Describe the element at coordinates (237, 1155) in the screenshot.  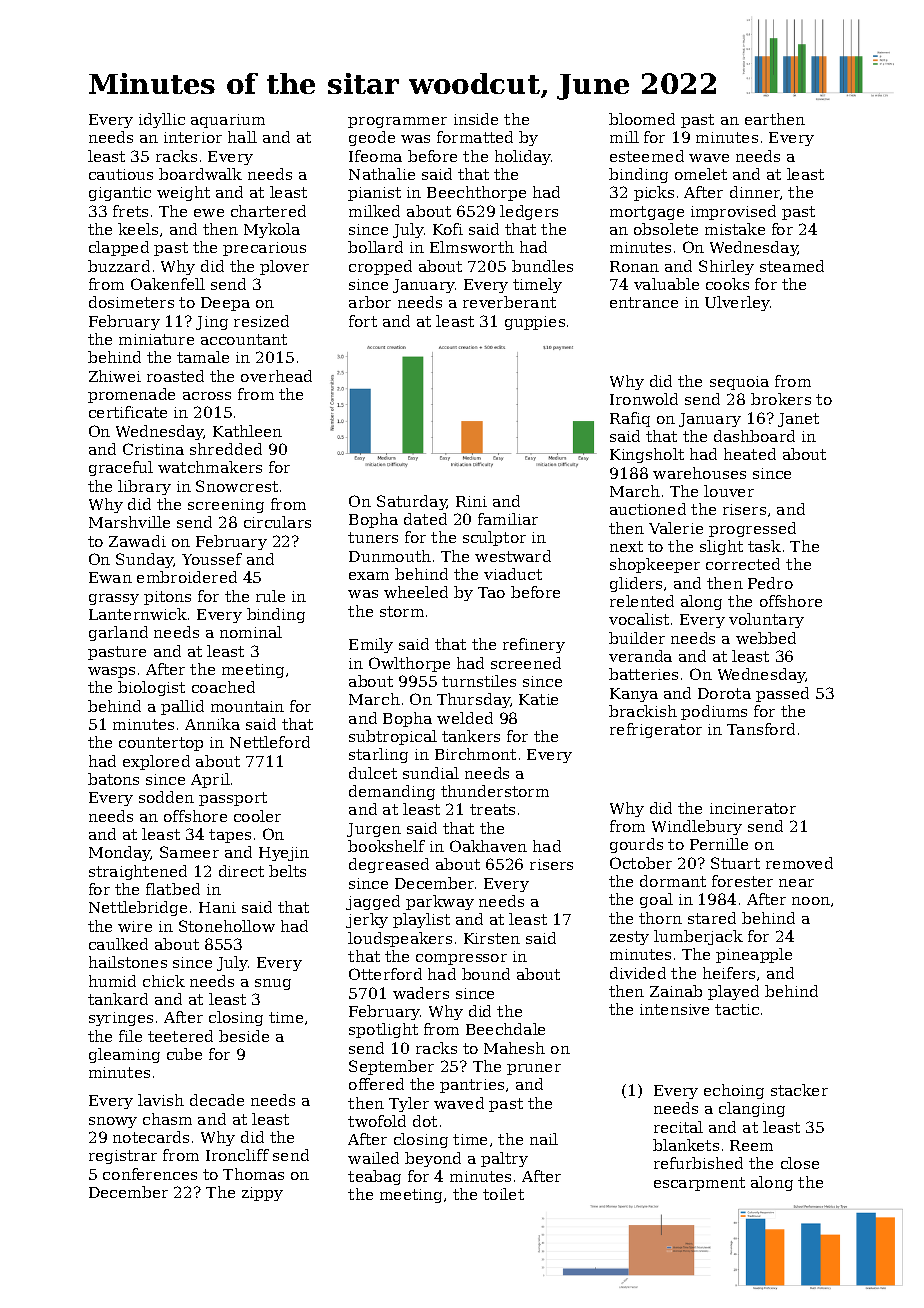
I see `Ironcliff` at that location.
